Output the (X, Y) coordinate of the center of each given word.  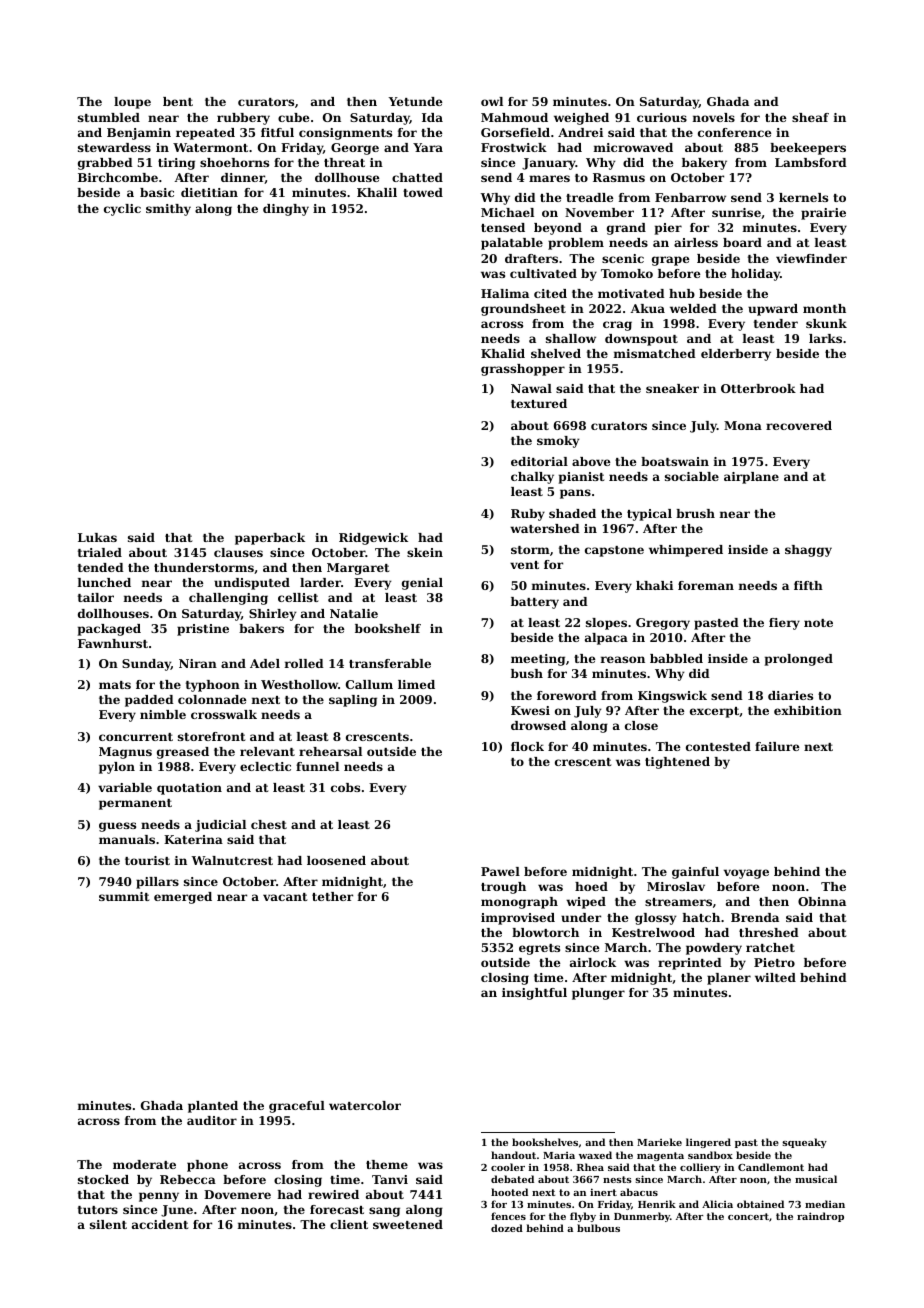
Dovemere (237, 1194)
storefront (211, 736)
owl (492, 101)
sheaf (810, 117)
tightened (677, 763)
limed (416, 684)
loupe (132, 103)
